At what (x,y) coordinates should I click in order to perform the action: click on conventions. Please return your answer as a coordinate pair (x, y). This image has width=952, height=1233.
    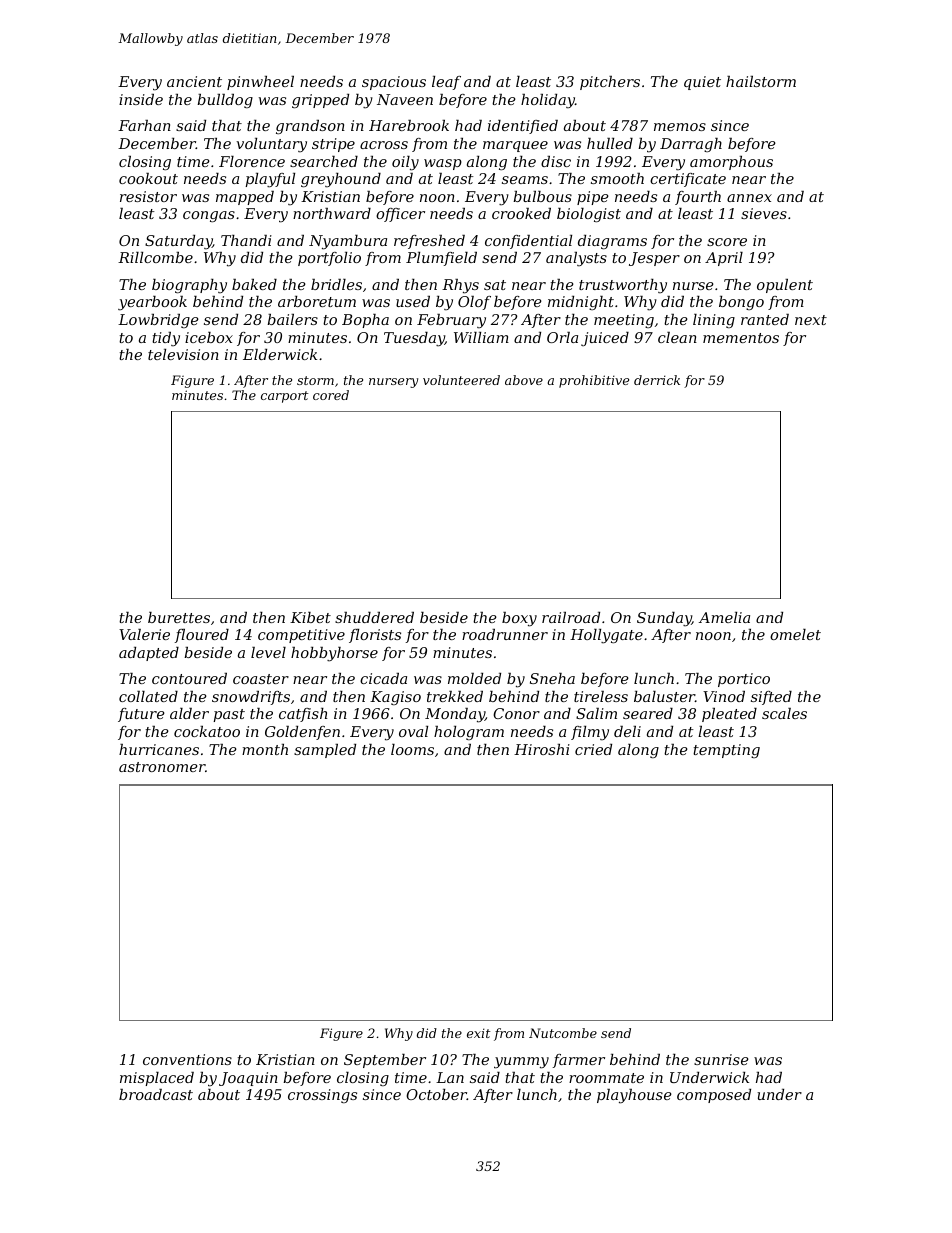
    Looking at the image, I should click on (187, 1059).
